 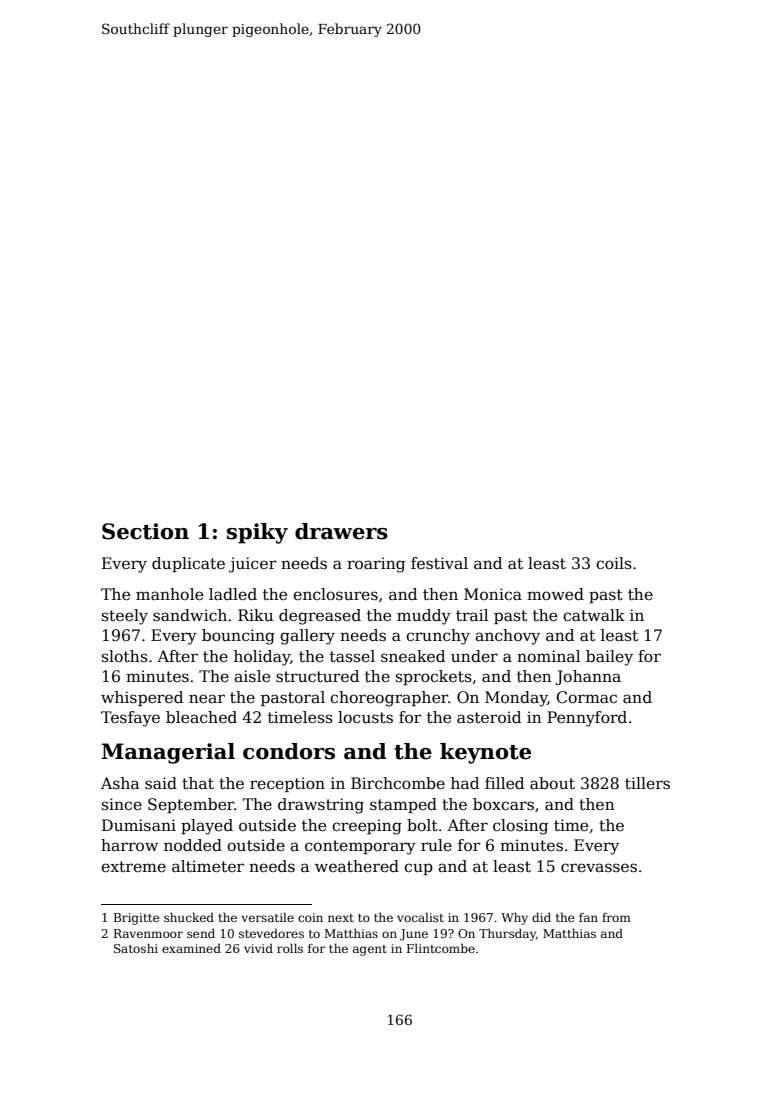 I want to click on ladled, so click(x=233, y=594).
